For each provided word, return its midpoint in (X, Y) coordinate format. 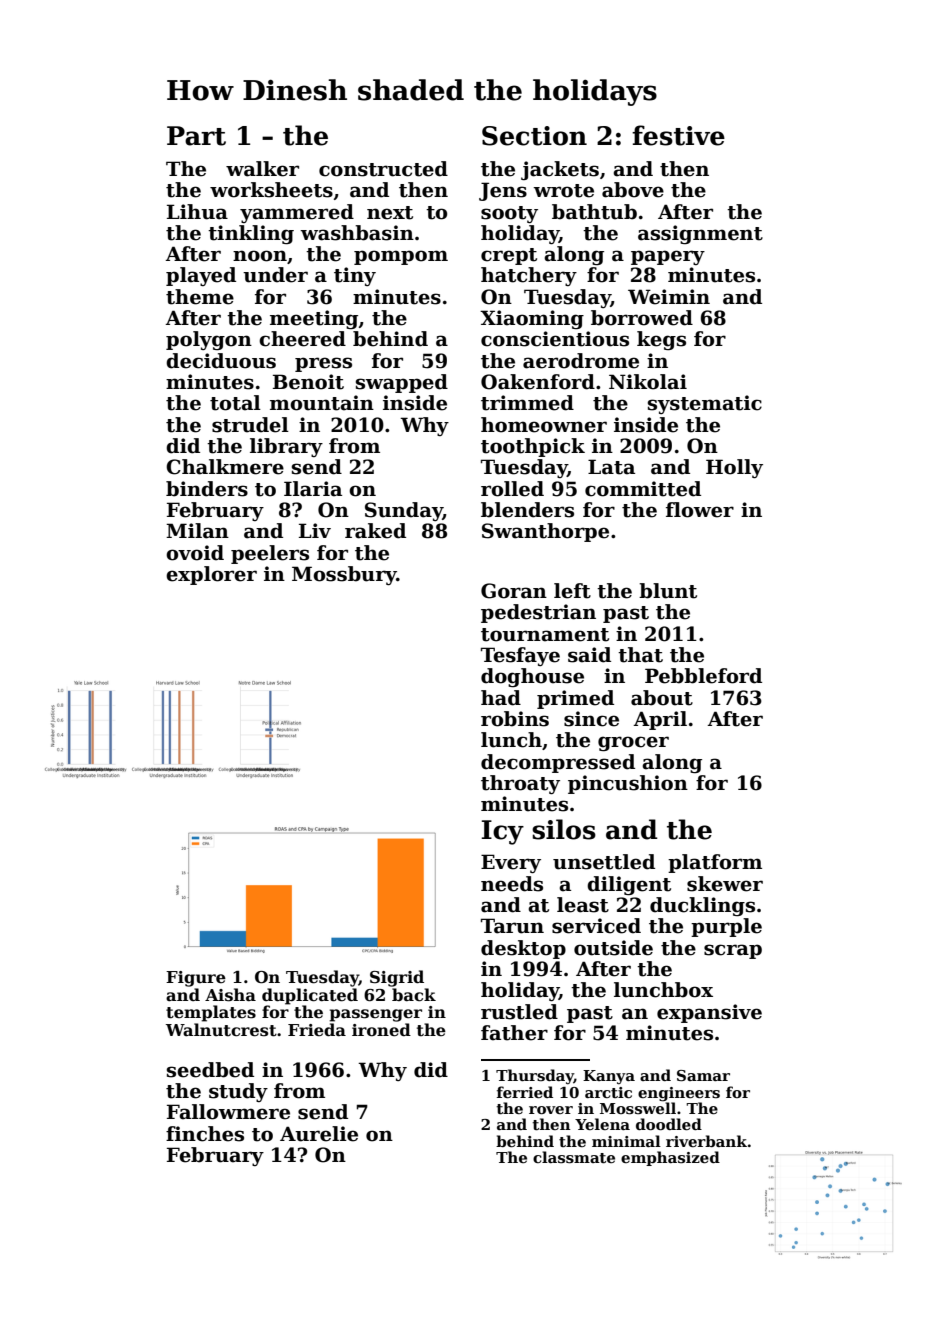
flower (700, 510)
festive (678, 135)
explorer (211, 575)
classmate (574, 1157)
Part (196, 136)
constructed (383, 169)
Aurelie (319, 1134)
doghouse (532, 677)
